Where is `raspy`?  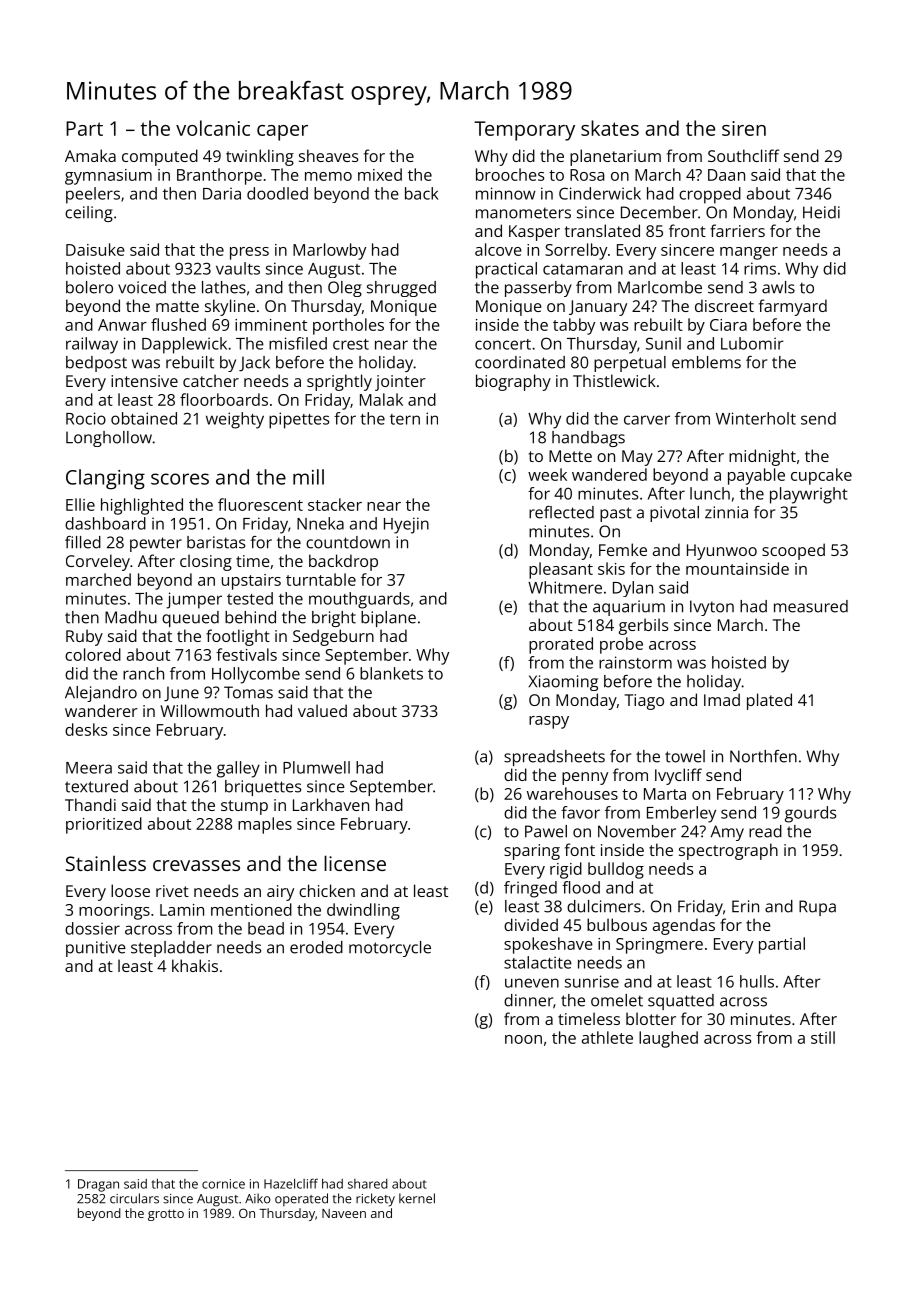 raspy is located at coordinates (549, 722).
